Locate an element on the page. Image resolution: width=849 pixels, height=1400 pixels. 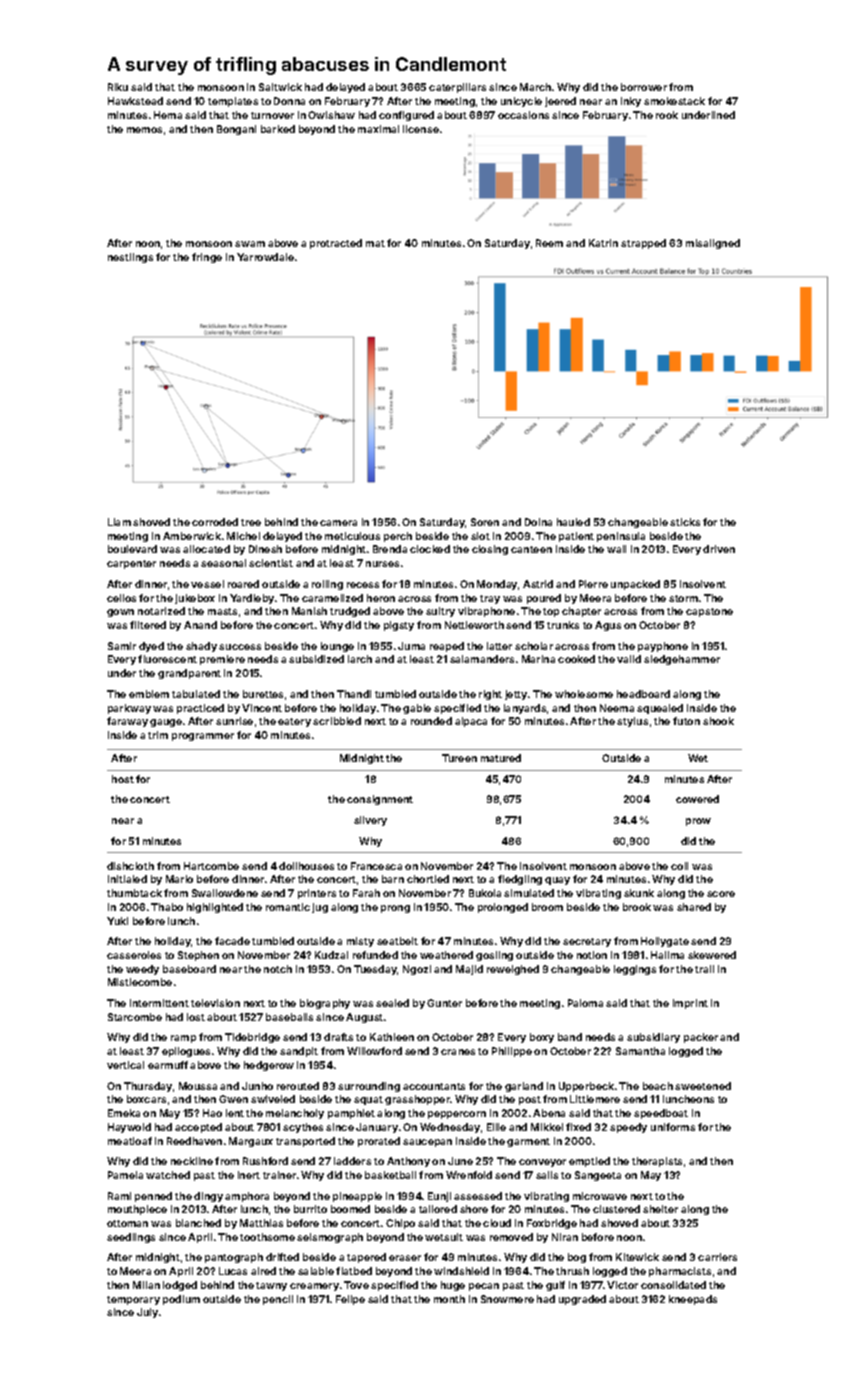
caterpillars is located at coordinates (457, 88).
